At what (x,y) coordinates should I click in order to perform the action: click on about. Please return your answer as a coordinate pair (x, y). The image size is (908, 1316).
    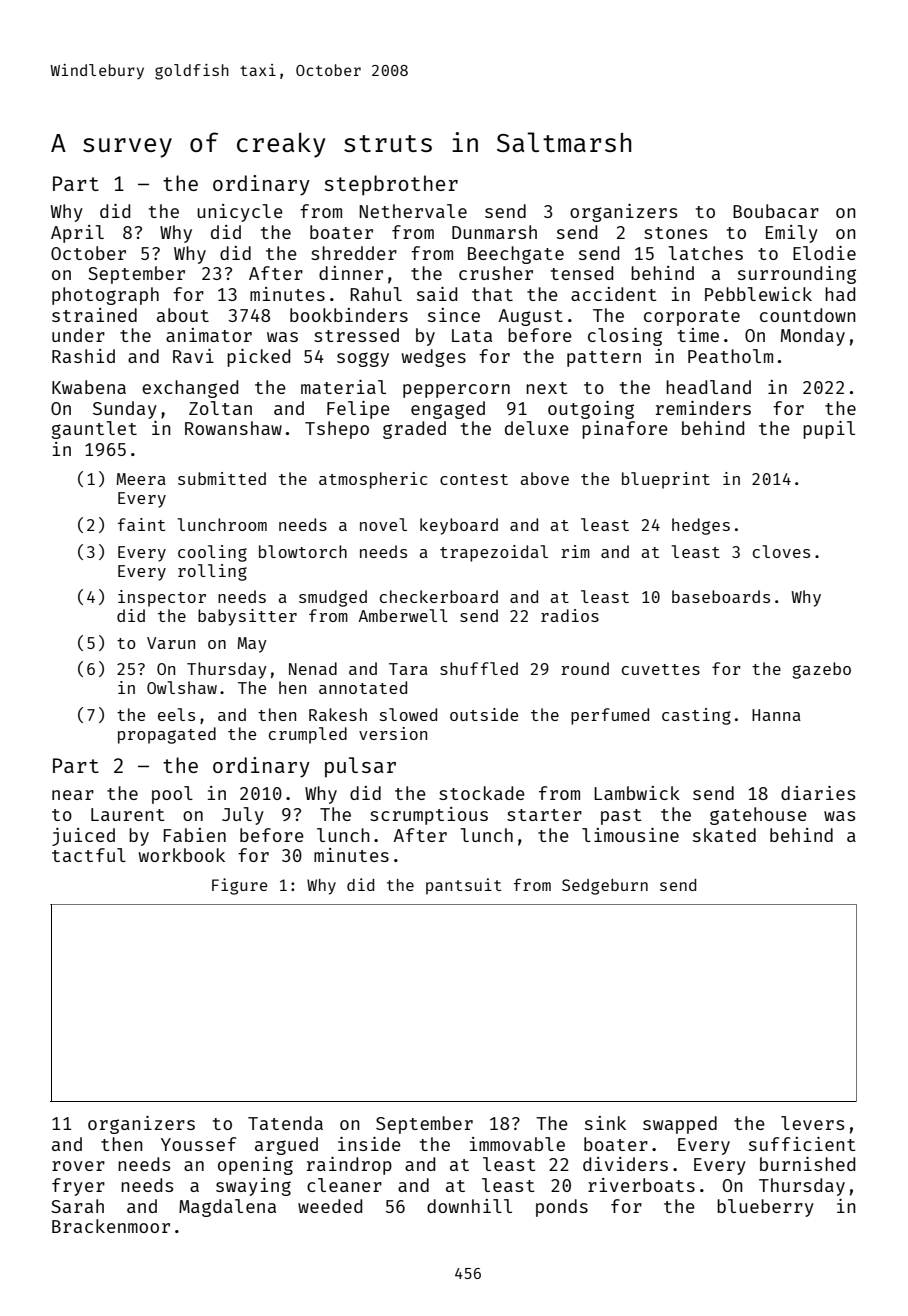
    Looking at the image, I should click on (183, 315).
